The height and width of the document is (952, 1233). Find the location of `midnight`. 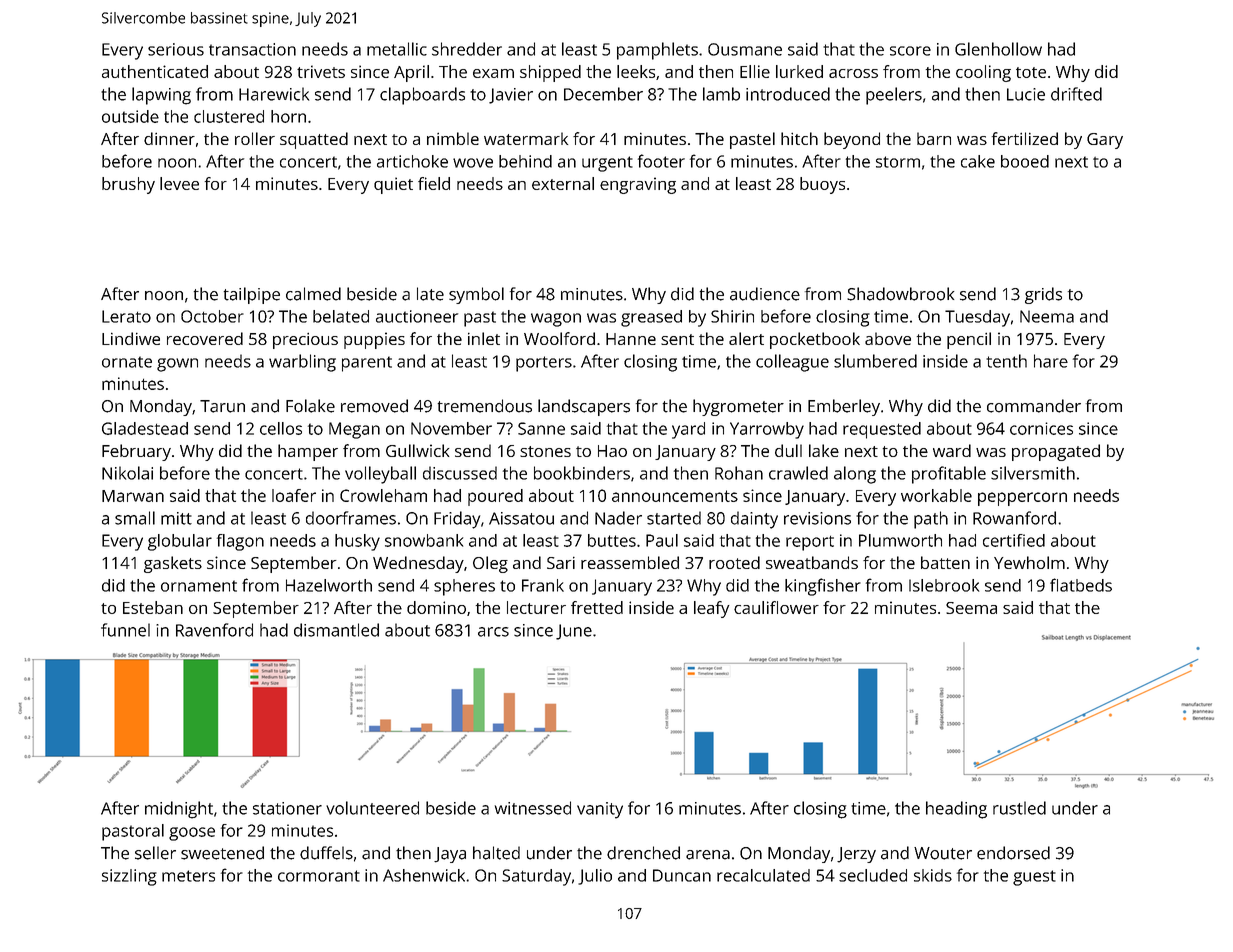

midnight is located at coordinates (179, 810).
